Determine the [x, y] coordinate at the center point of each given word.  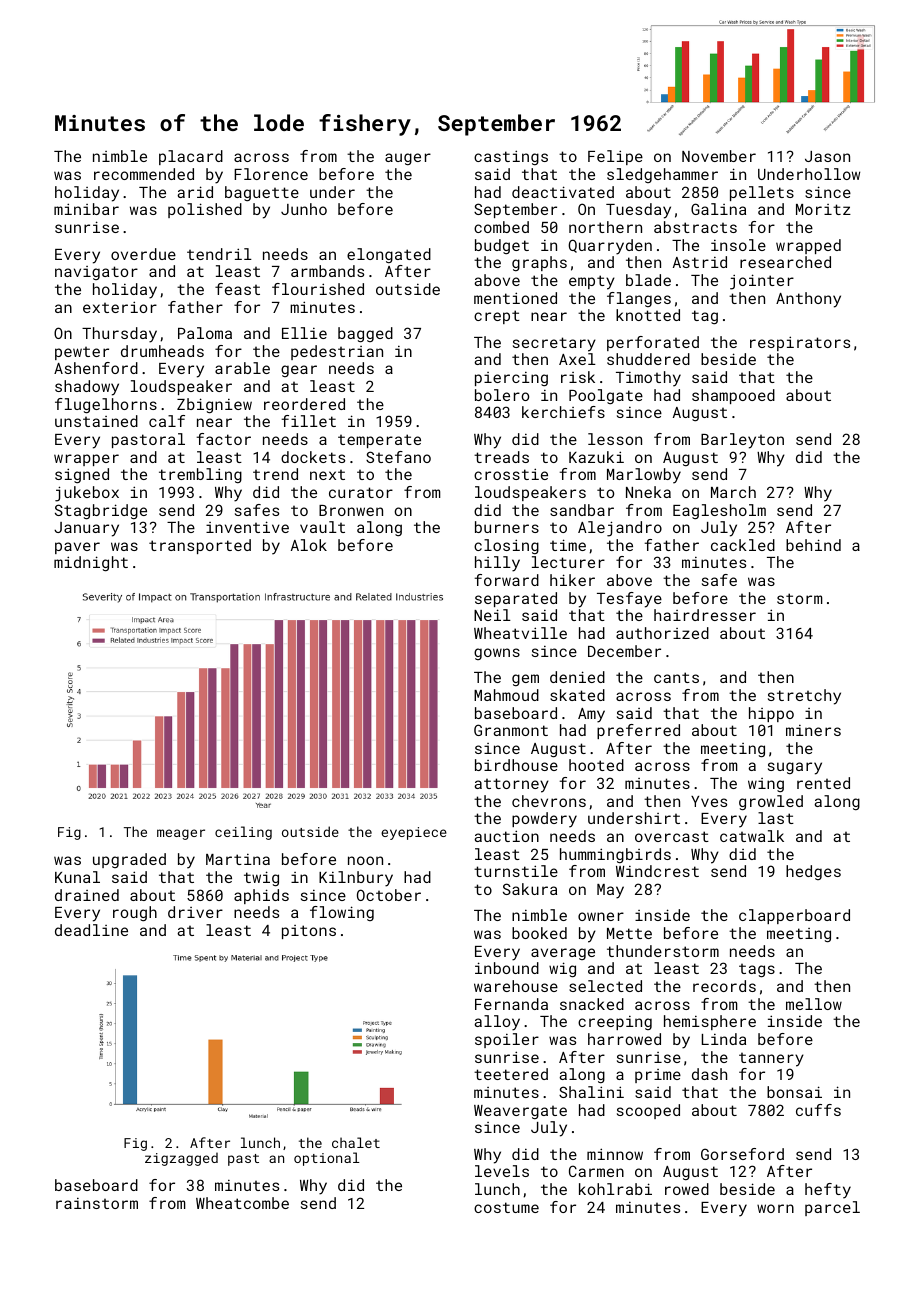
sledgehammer [662, 175]
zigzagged [181, 1159]
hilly [497, 564]
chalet [356, 1142]
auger [408, 159]
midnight [91, 564]
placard [191, 157]
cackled [743, 545]
